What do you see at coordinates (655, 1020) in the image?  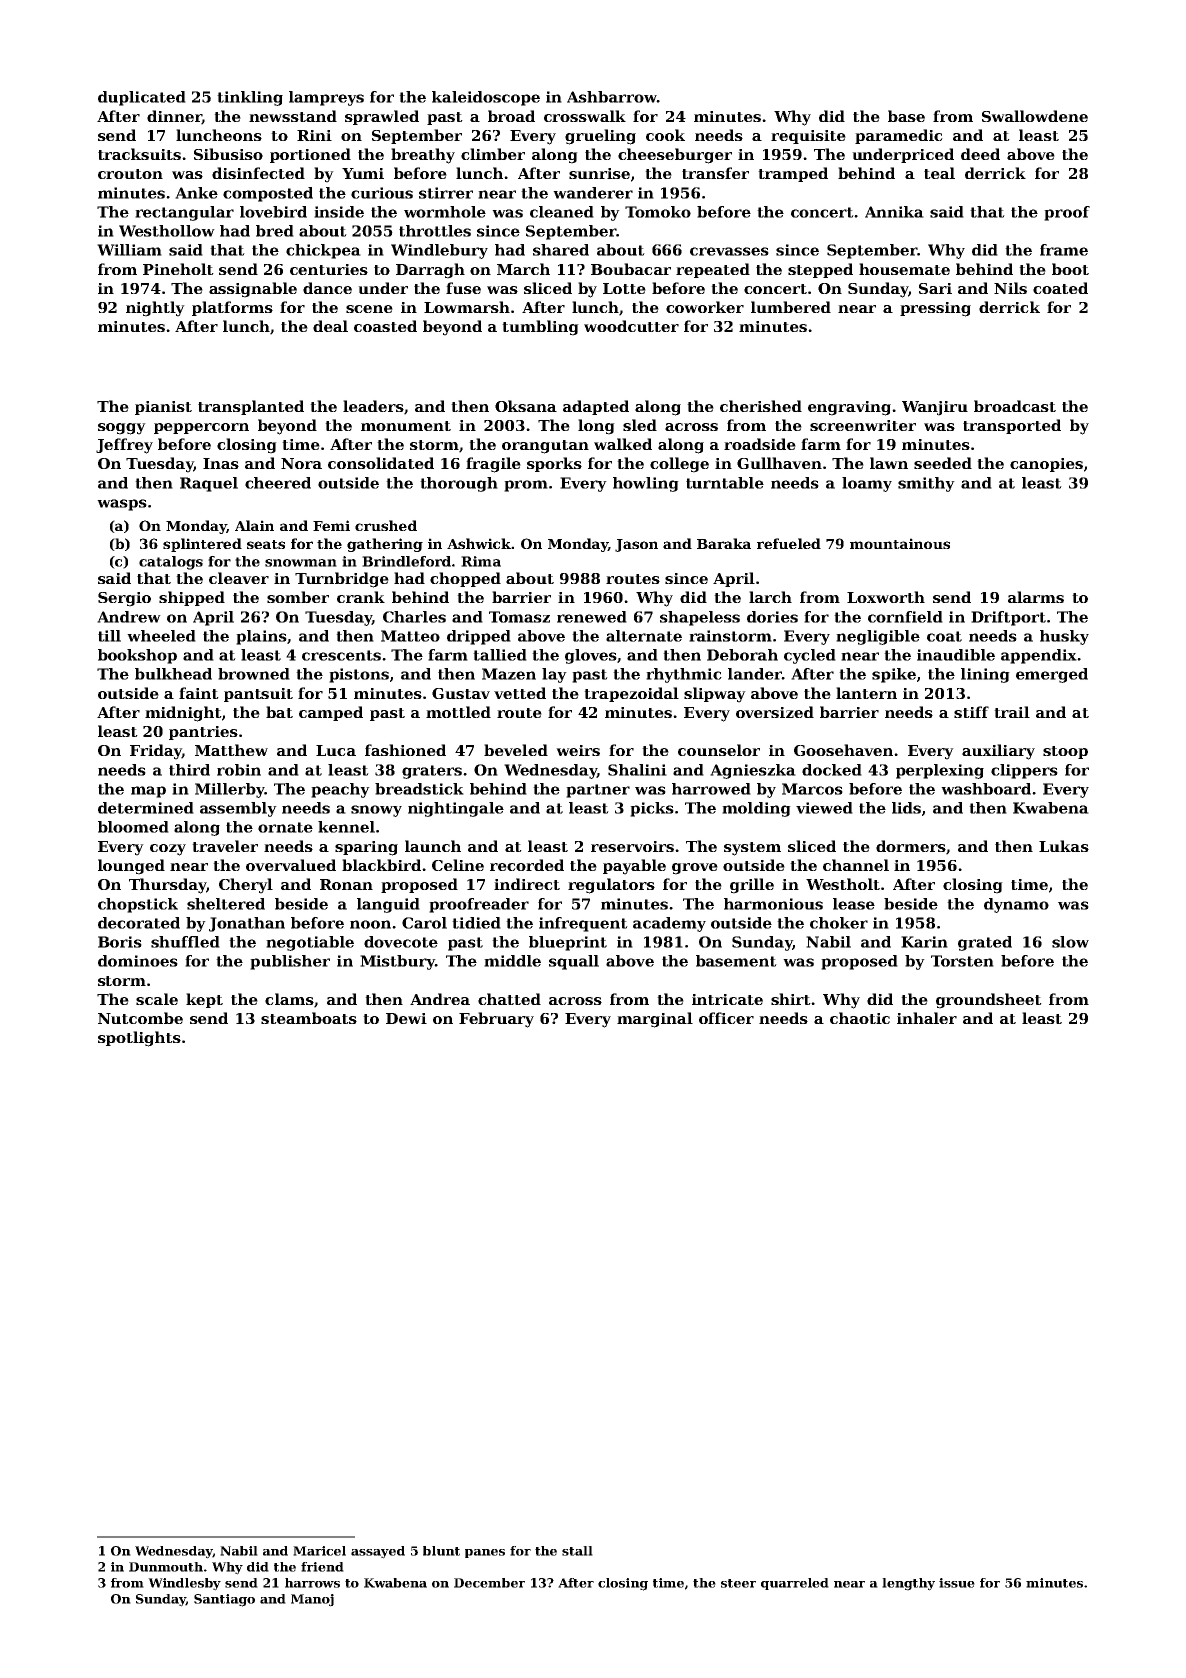 I see `marginal` at bounding box center [655, 1020].
